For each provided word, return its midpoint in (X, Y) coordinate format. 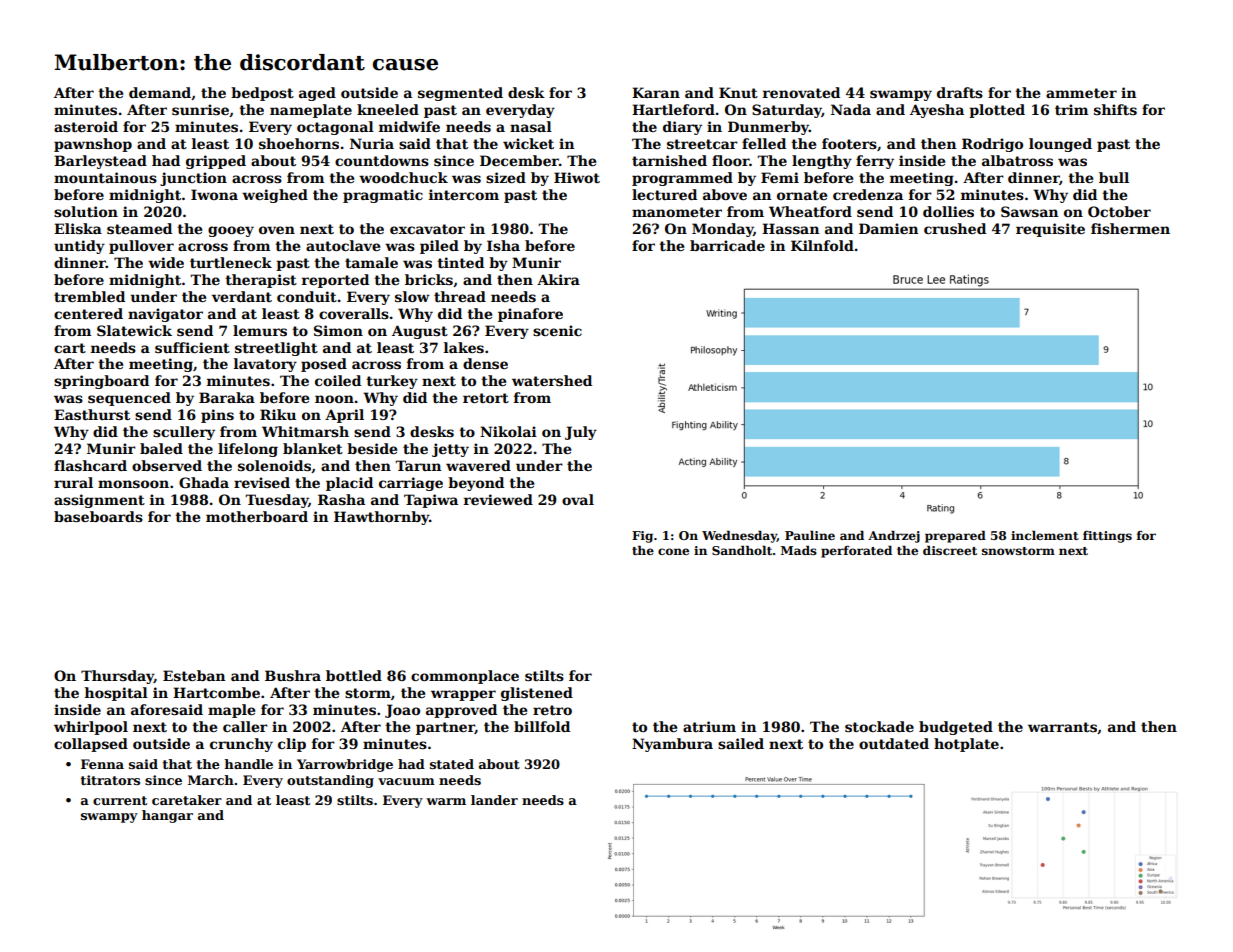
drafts (960, 92)
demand (160, 92)
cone (673, 551)
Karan (656, 92)
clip (292, 745)
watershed (552, 380)
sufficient (192, 347)
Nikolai (508, 431)
